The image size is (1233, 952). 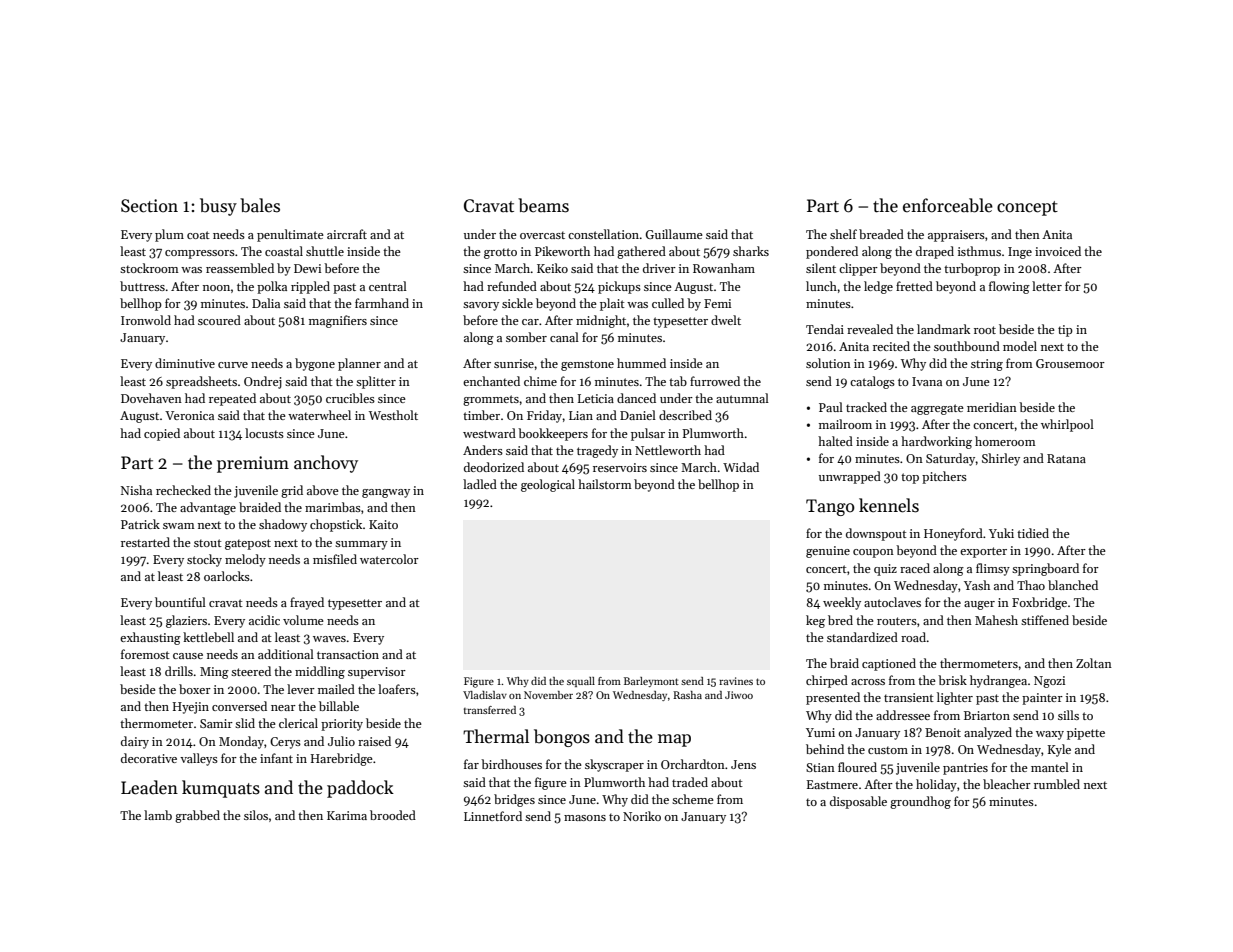 What do you see at coordinates (483, 450) in the image?
I see `Anders` at bounding box center [483, 450].
